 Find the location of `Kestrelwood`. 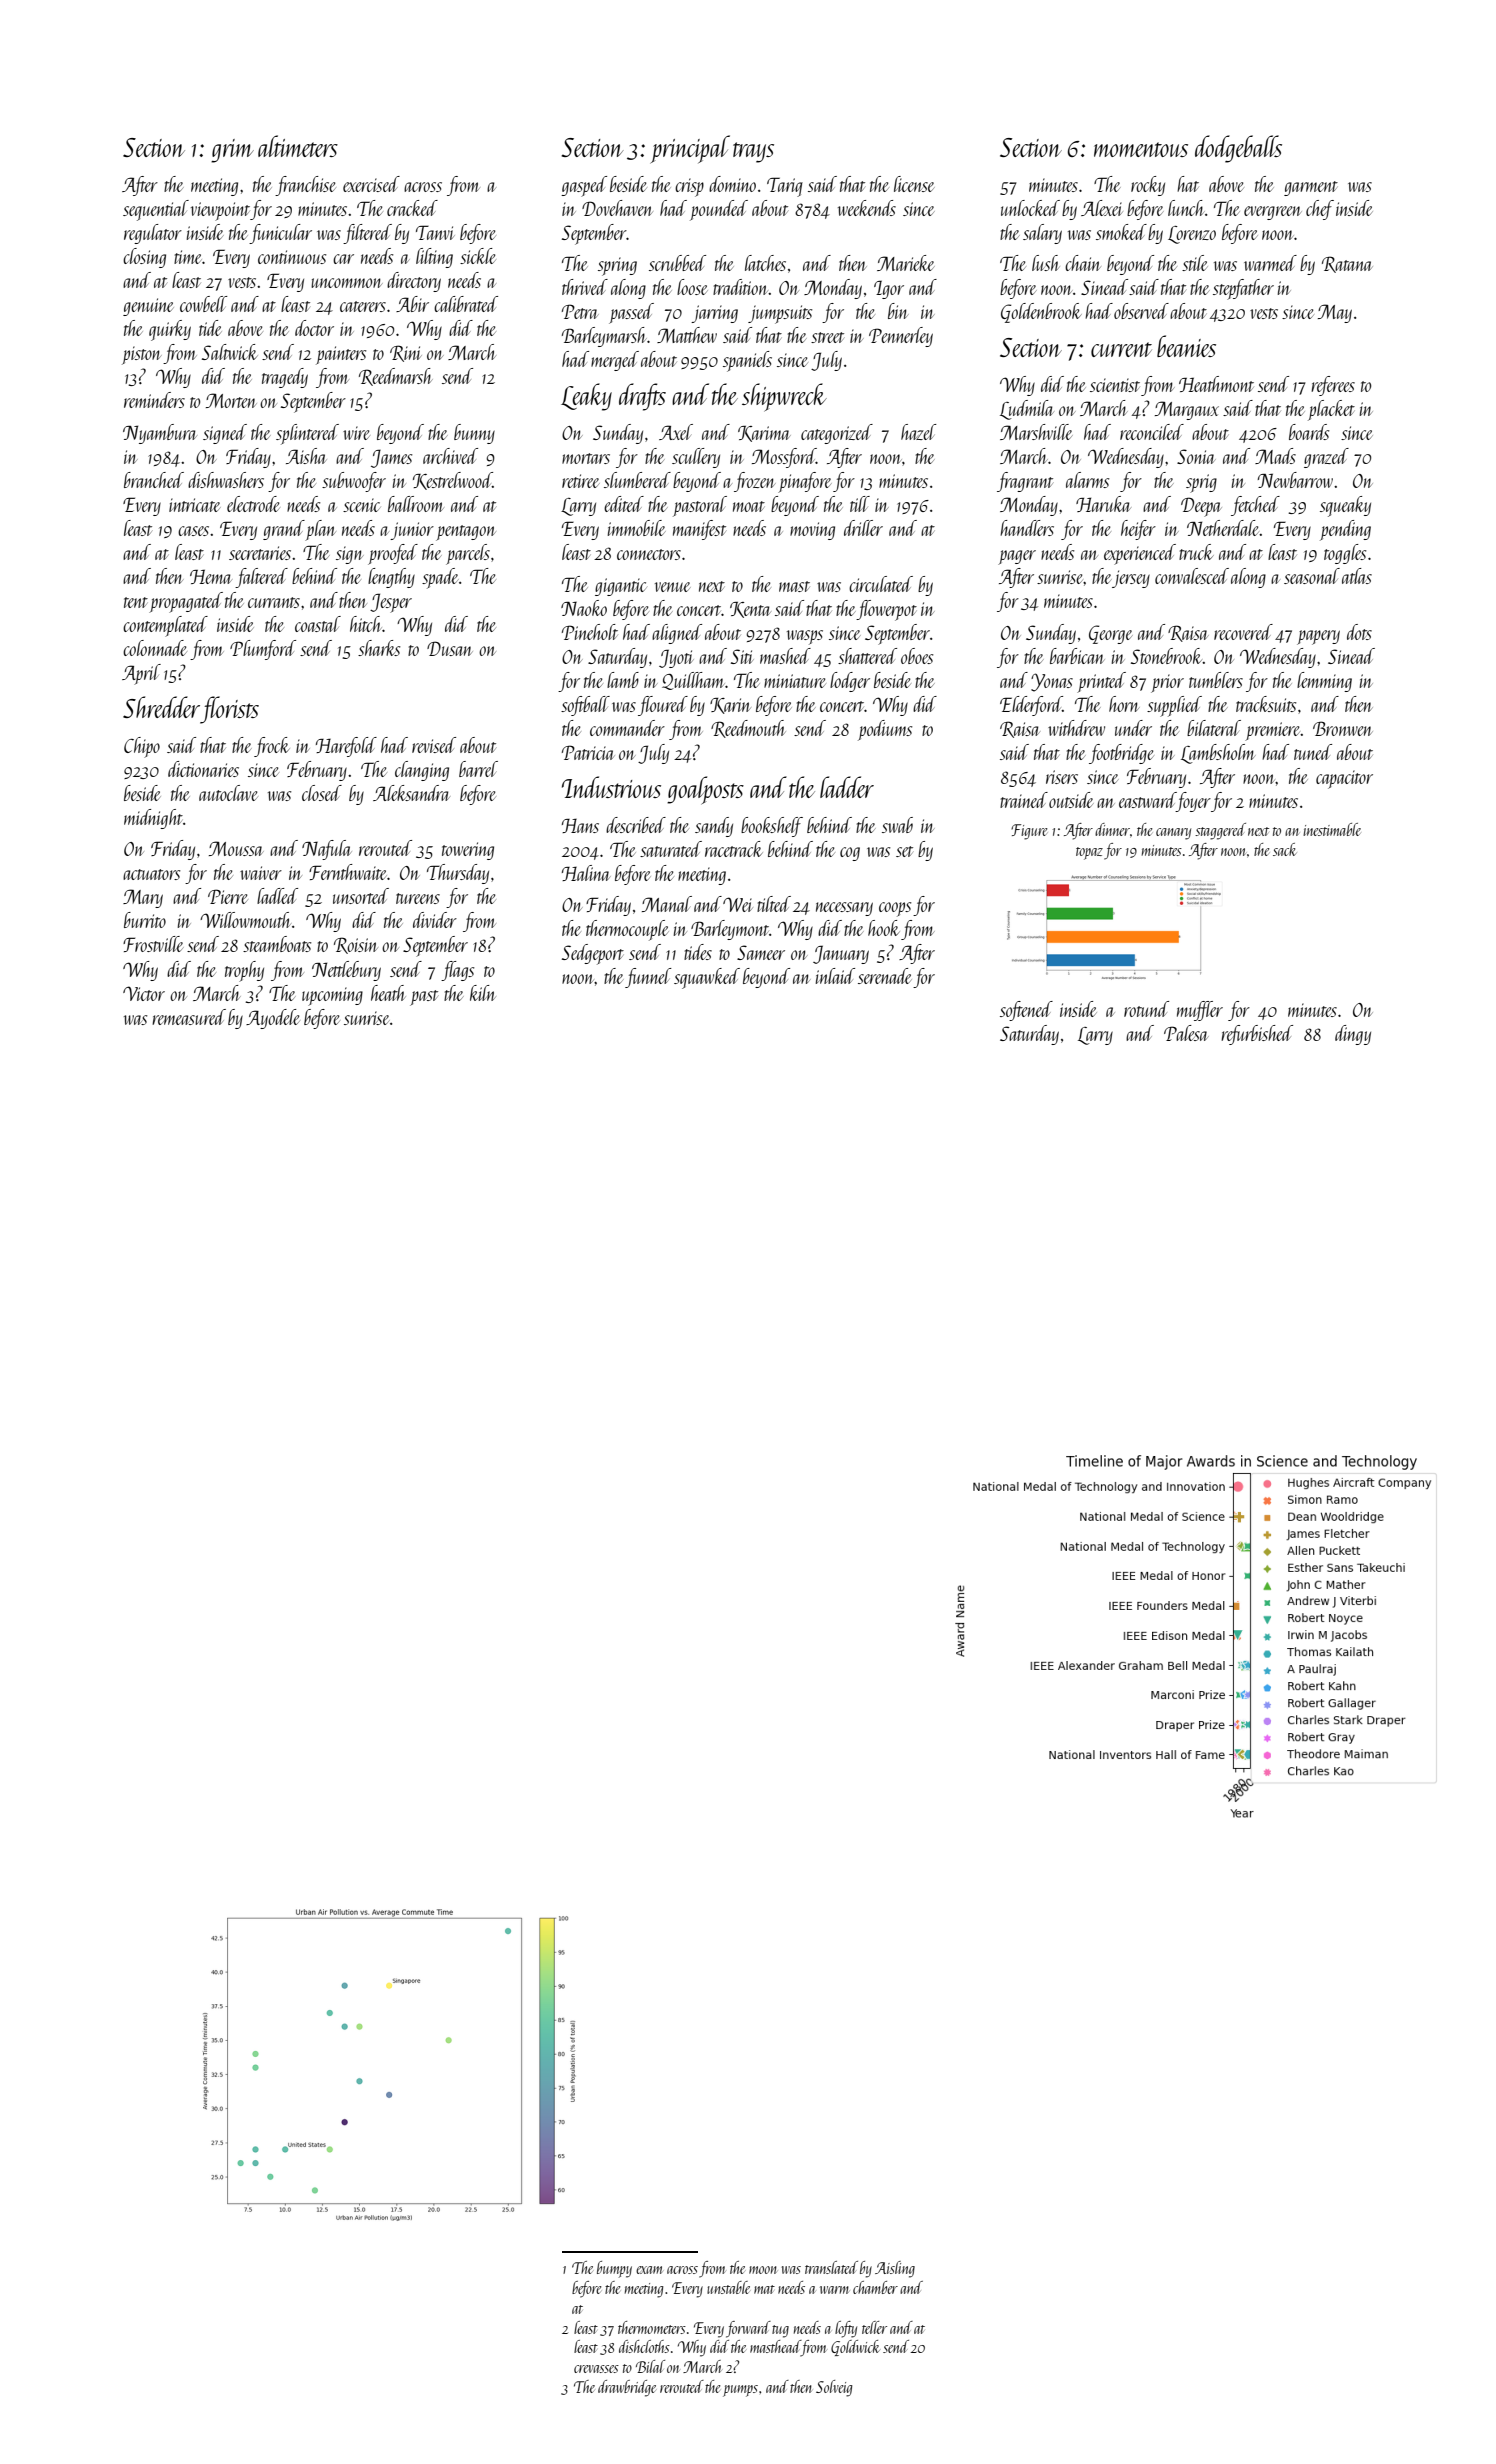

Kestrelwood is located at coordinates (452, 481).
